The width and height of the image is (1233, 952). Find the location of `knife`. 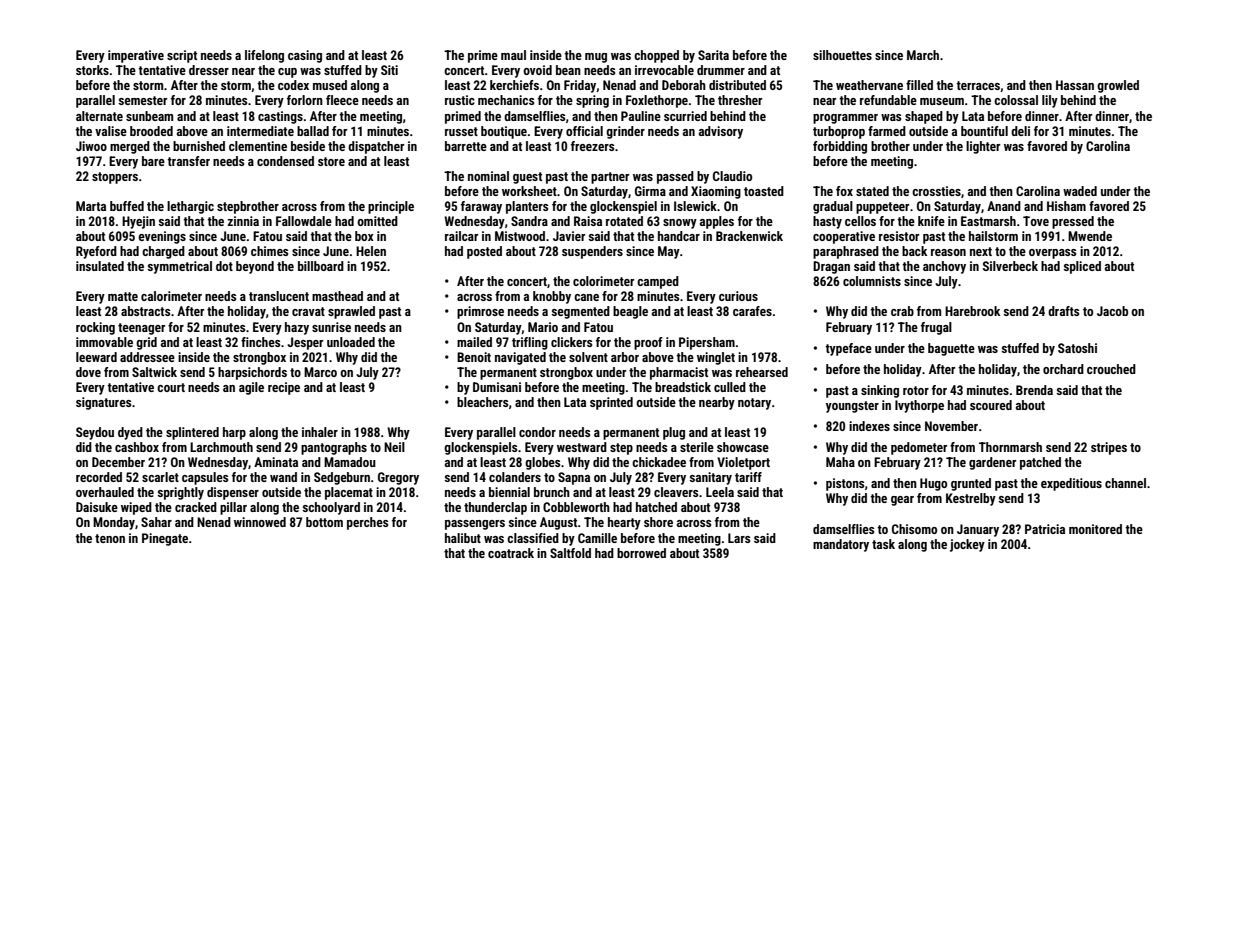

knife is located at coordinates (931, 221).
